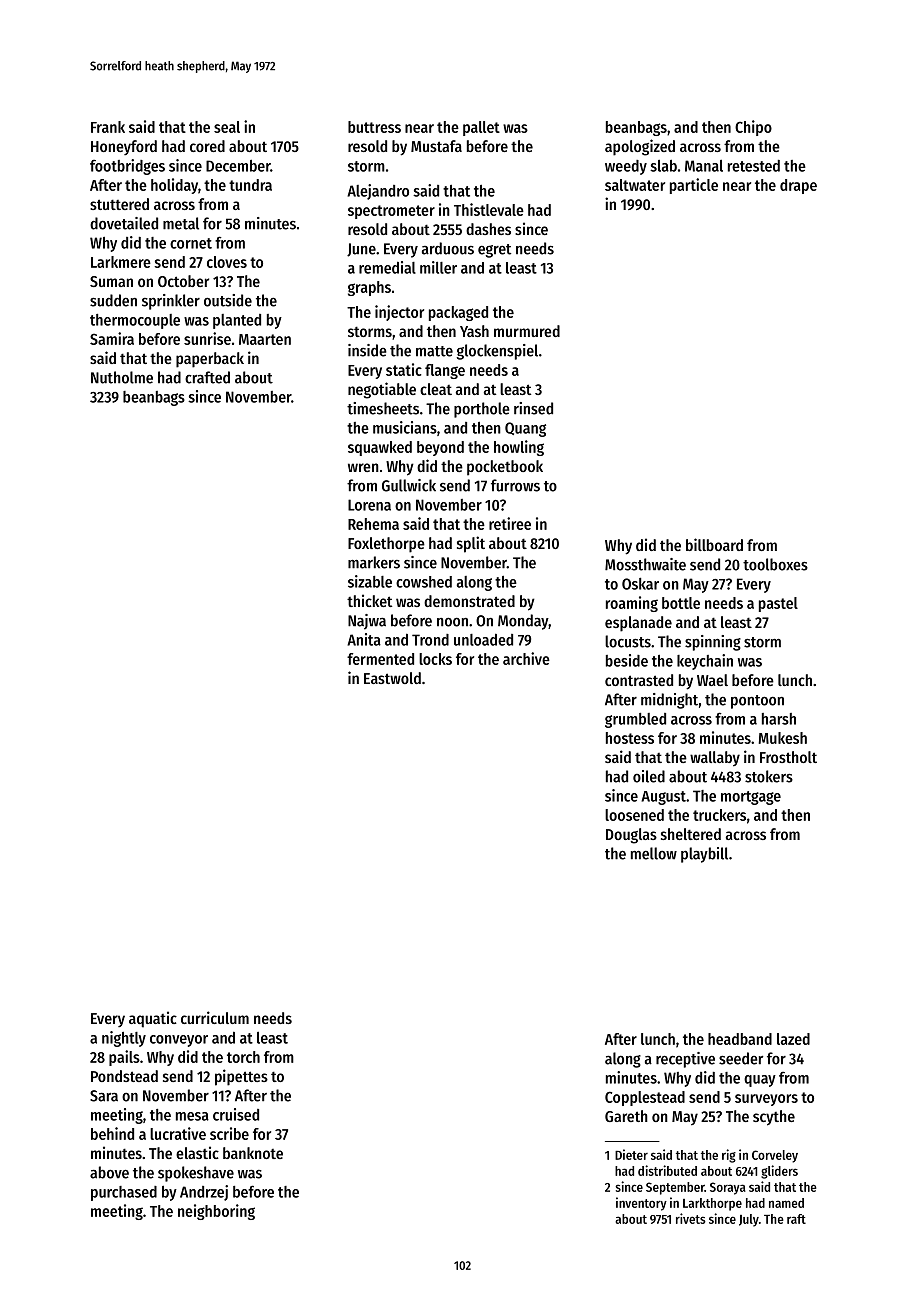 The width and height of the screenshot is (908, 1316). I want to click on rinsed, so click(533, 408).
